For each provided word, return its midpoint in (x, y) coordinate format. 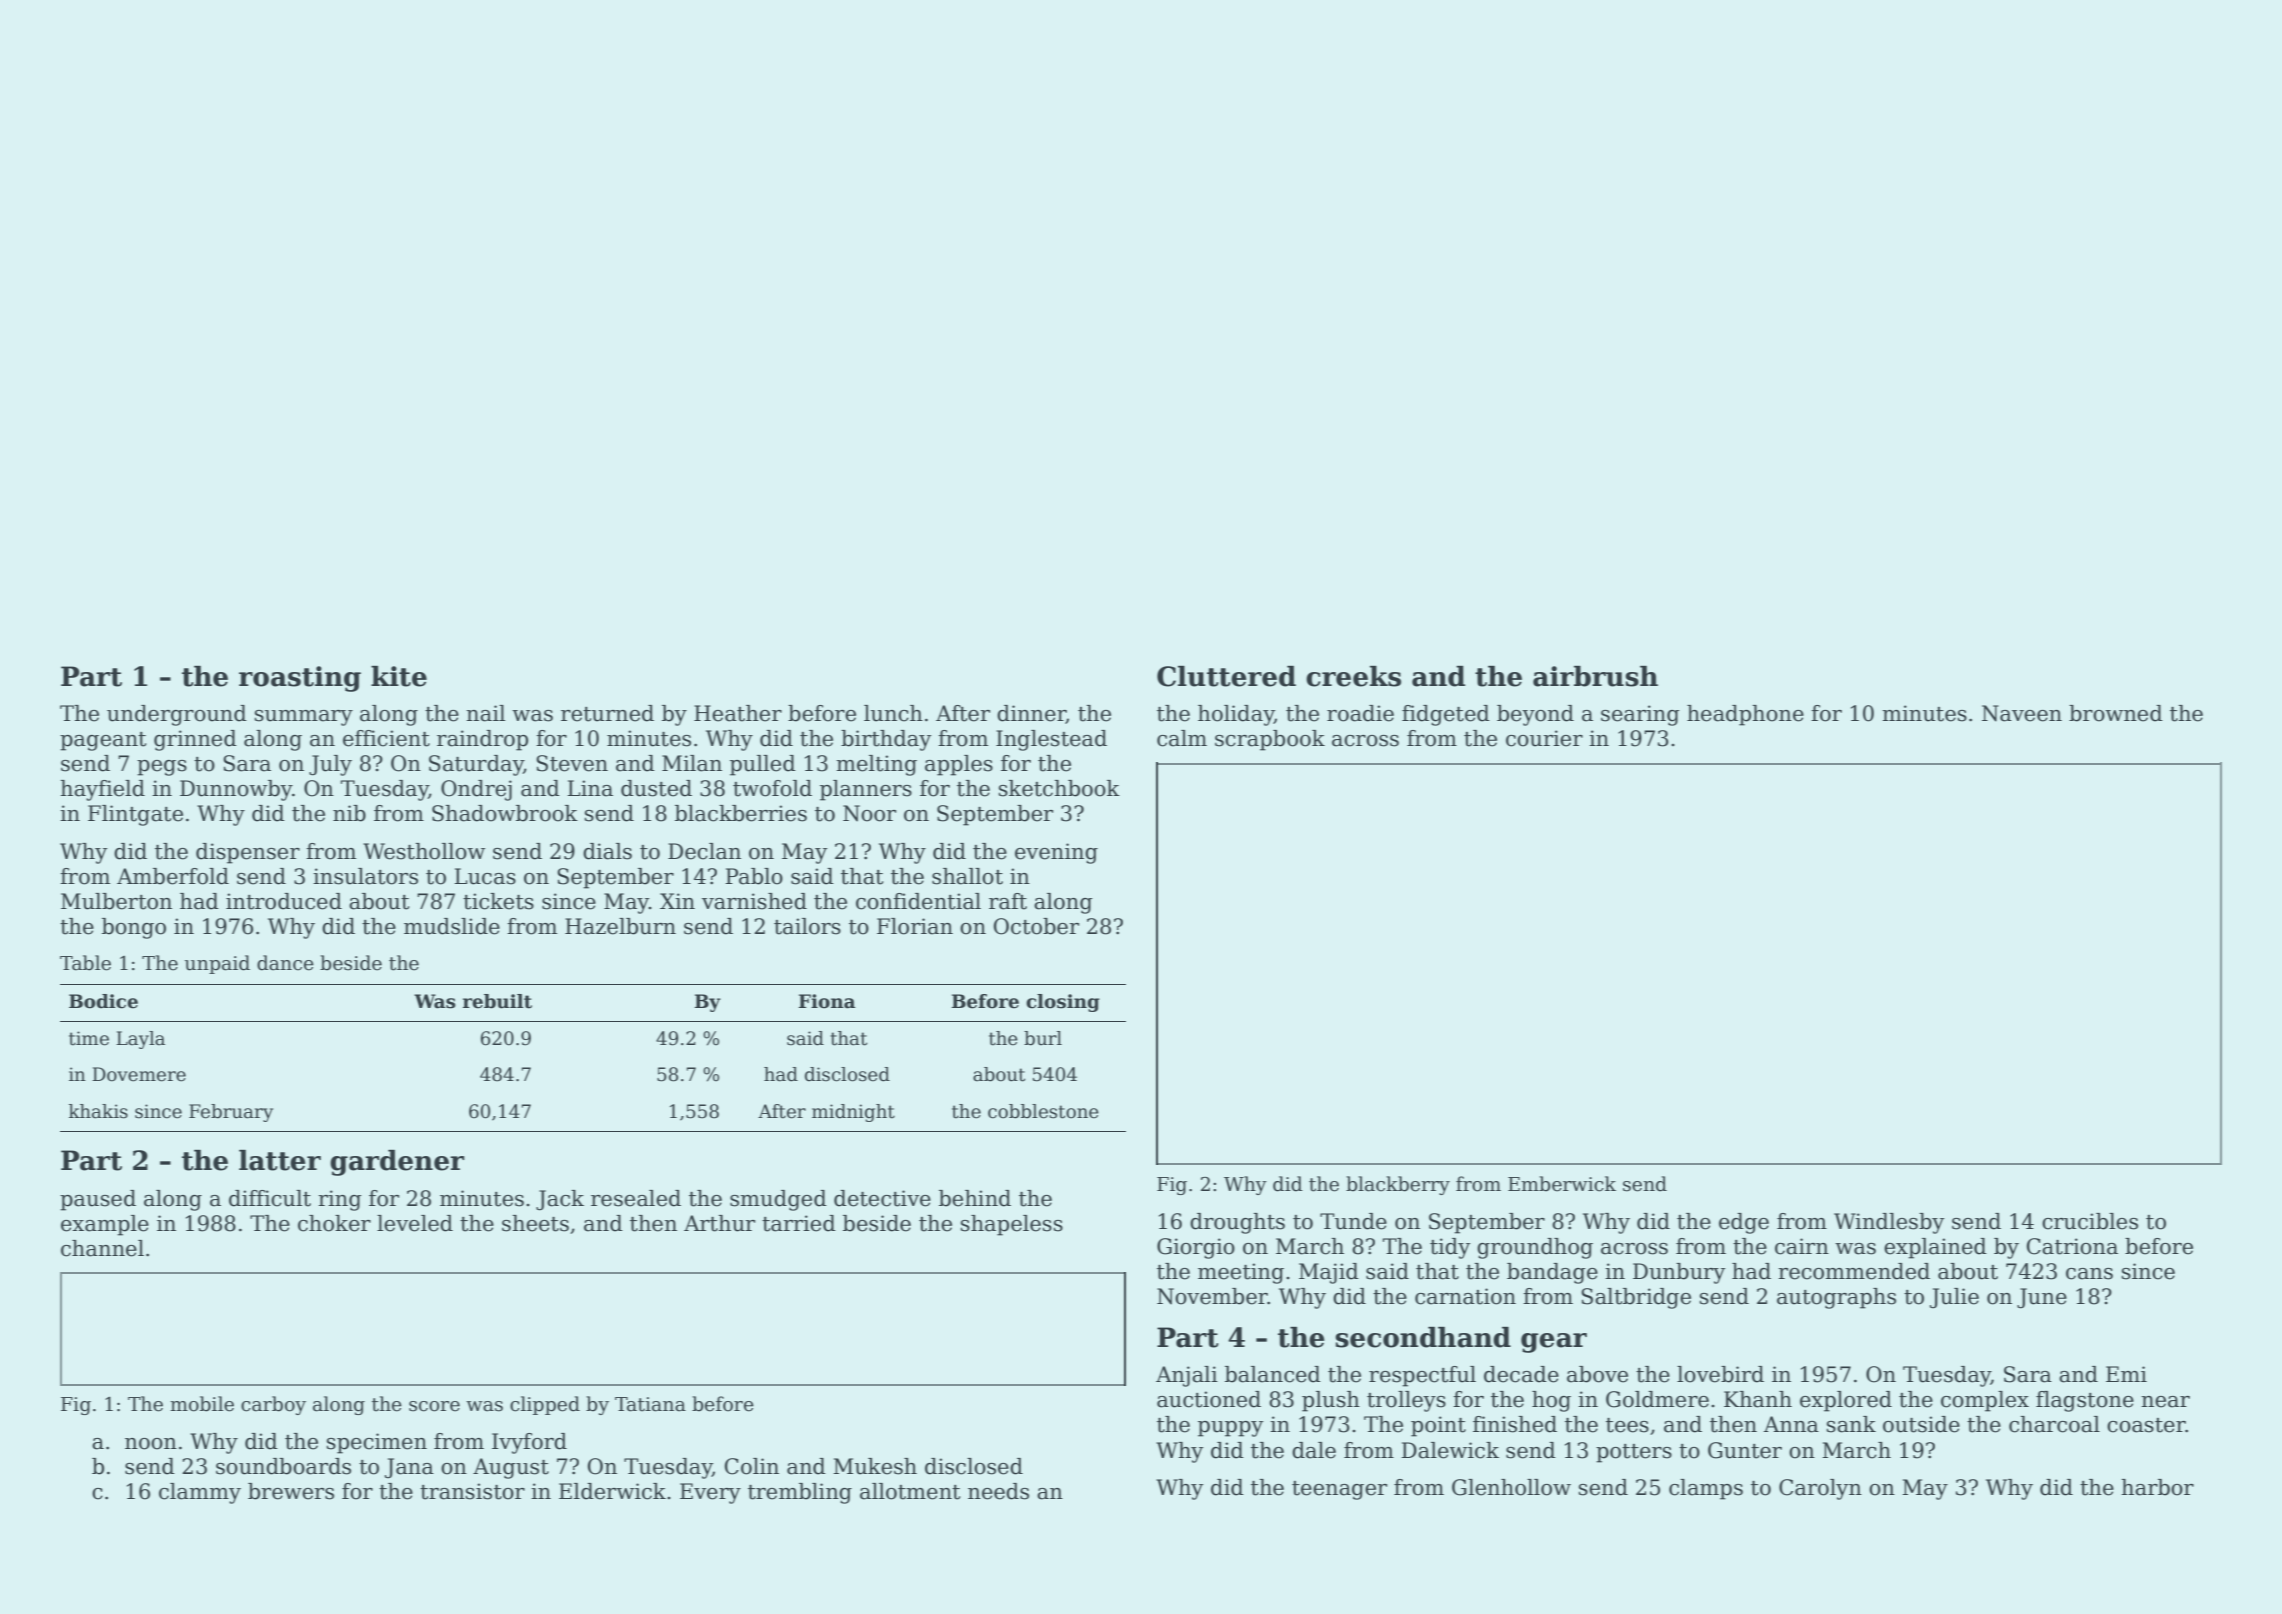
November (1212, 1296)
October (1036, 926)
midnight (853, 1113)
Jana (409, 1468)
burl (1043, 1038)
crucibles (2090, 1221)
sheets (535, 1223)
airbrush (1595, 676)
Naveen (2022, 713)
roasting (300, 679)
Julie (1954, 1298)
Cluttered (1226, 676)
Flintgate (135, 815)
